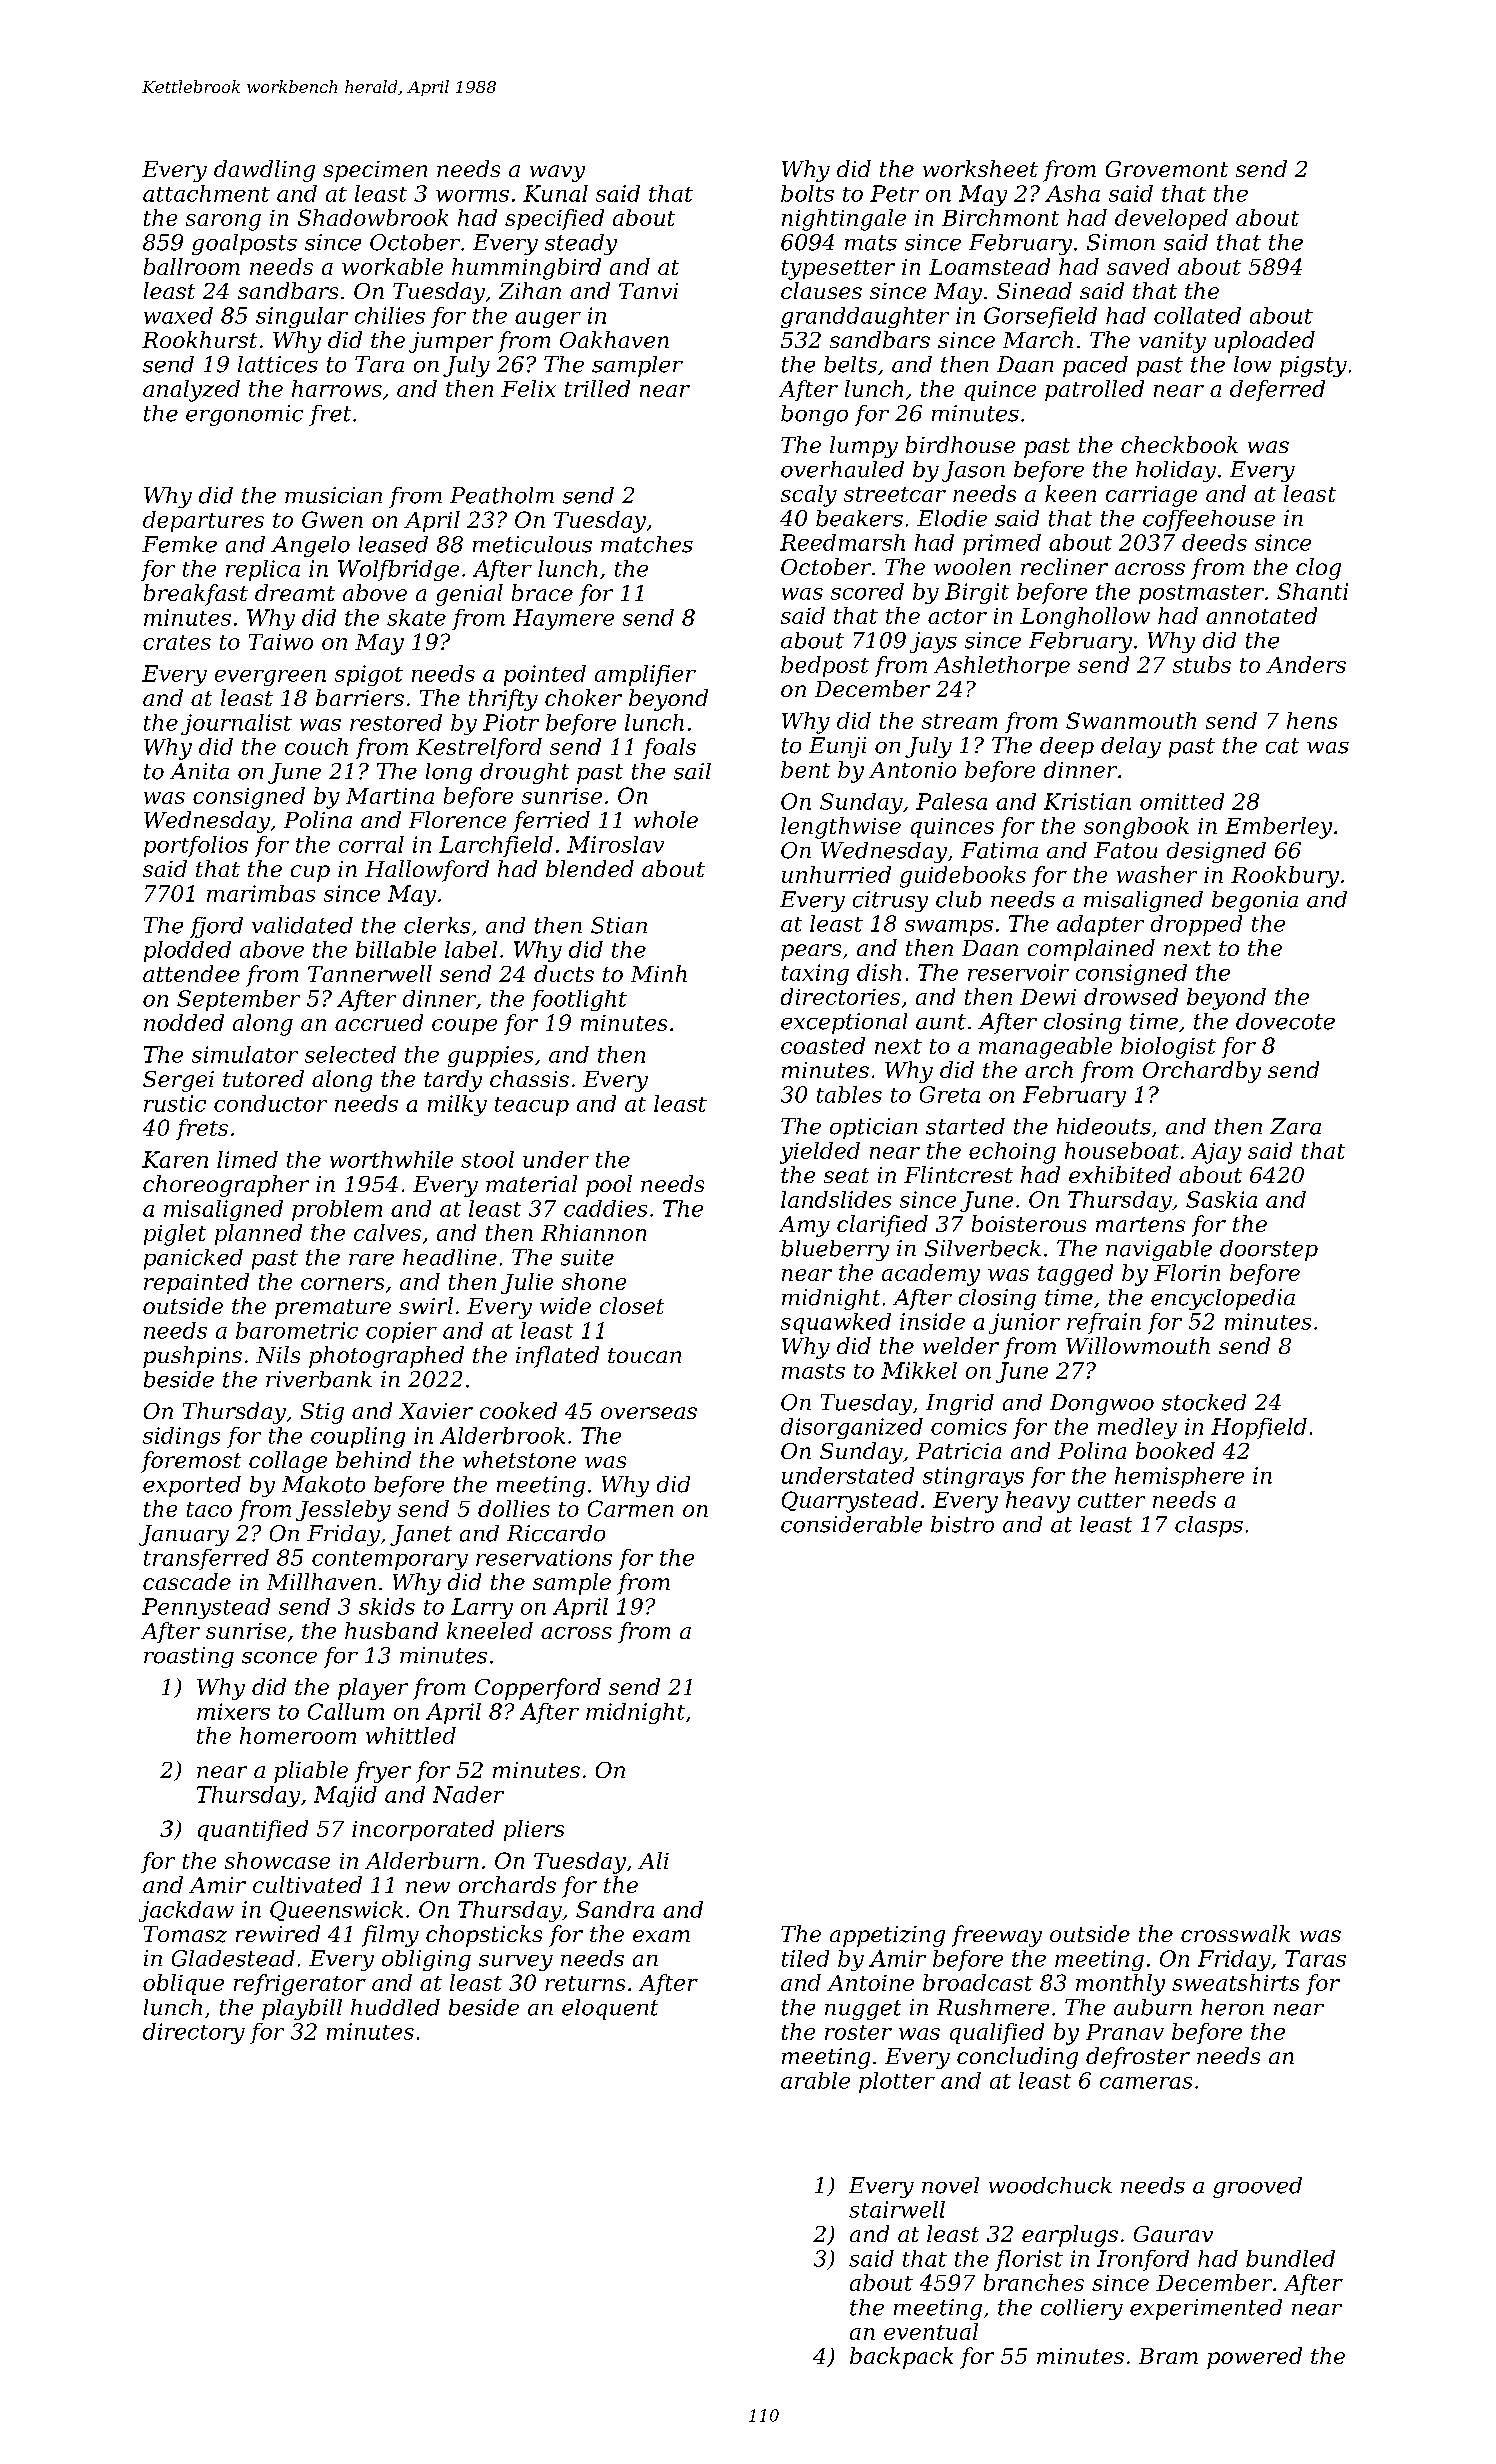 Image resolution: width=1496 pixels, height=2464 pixels. Describe the element at coordinates (557, 173) in the screenshot. I see `wavy` at that location.
